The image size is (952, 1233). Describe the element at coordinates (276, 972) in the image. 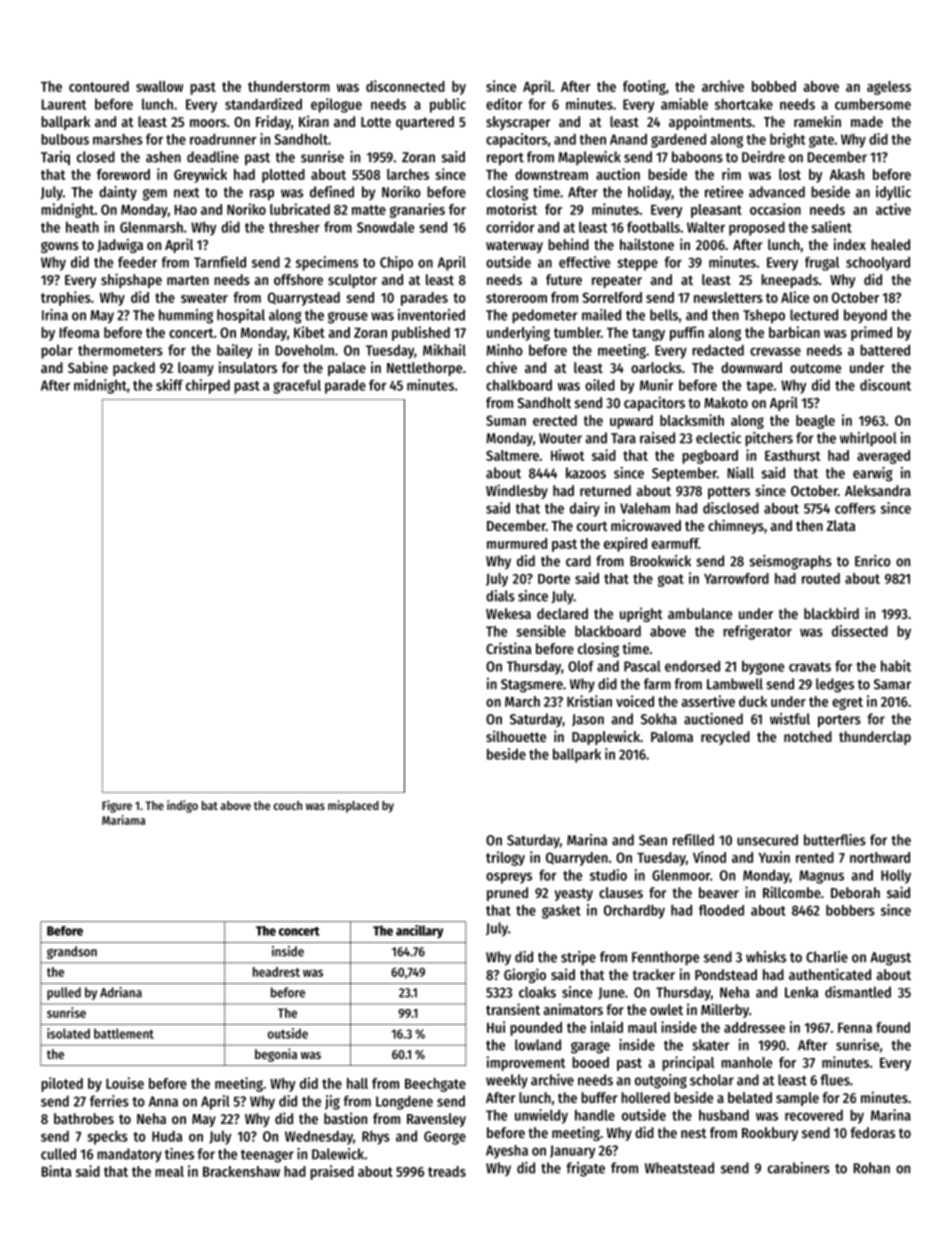

I see `headrest` at that location.
